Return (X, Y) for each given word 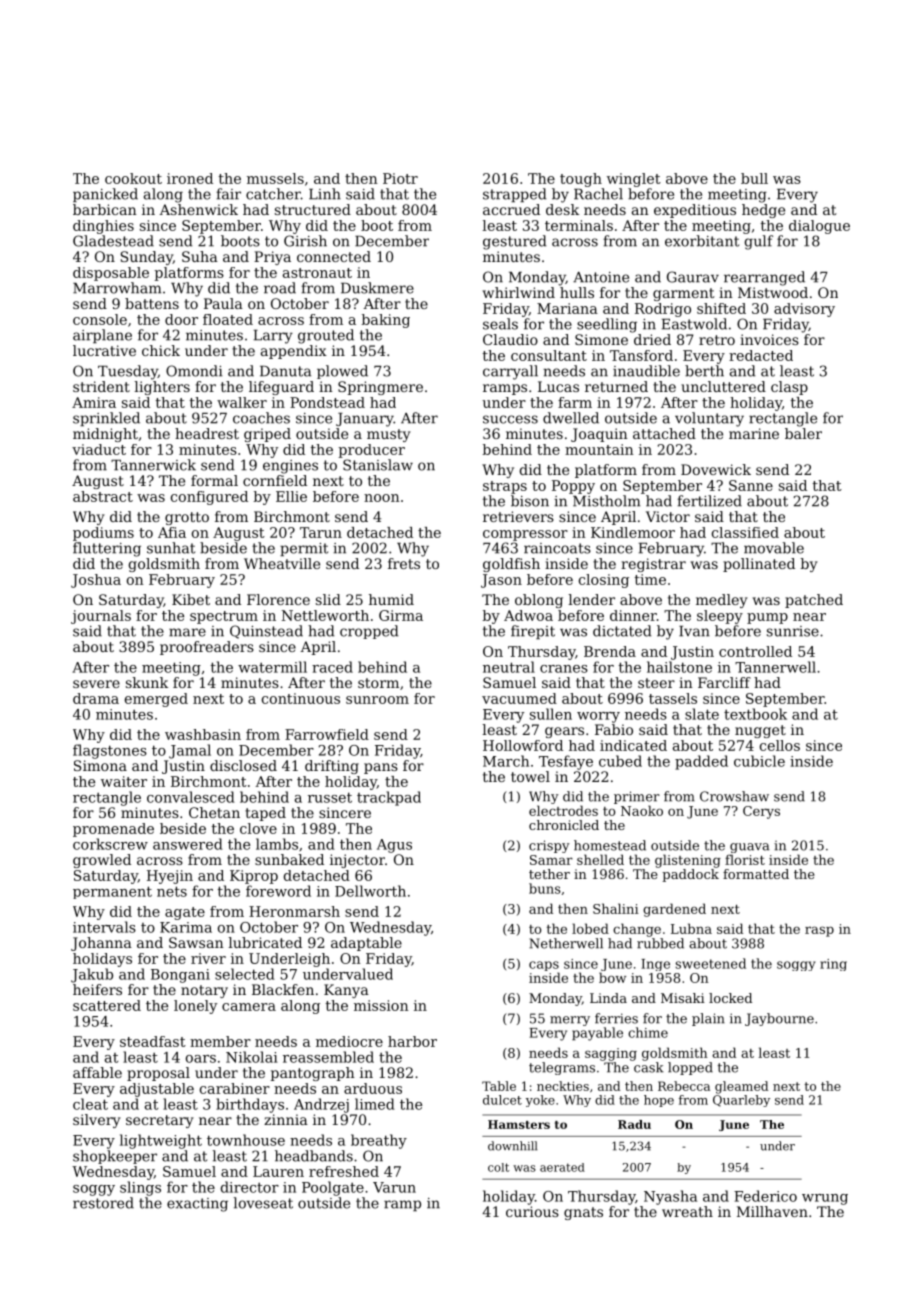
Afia (172, 532)
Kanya (346, 991)
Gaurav (693, 277)
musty (389, 435)
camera (249, 1007)
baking (385, 321)
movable (774, 548)
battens (152, 303)
